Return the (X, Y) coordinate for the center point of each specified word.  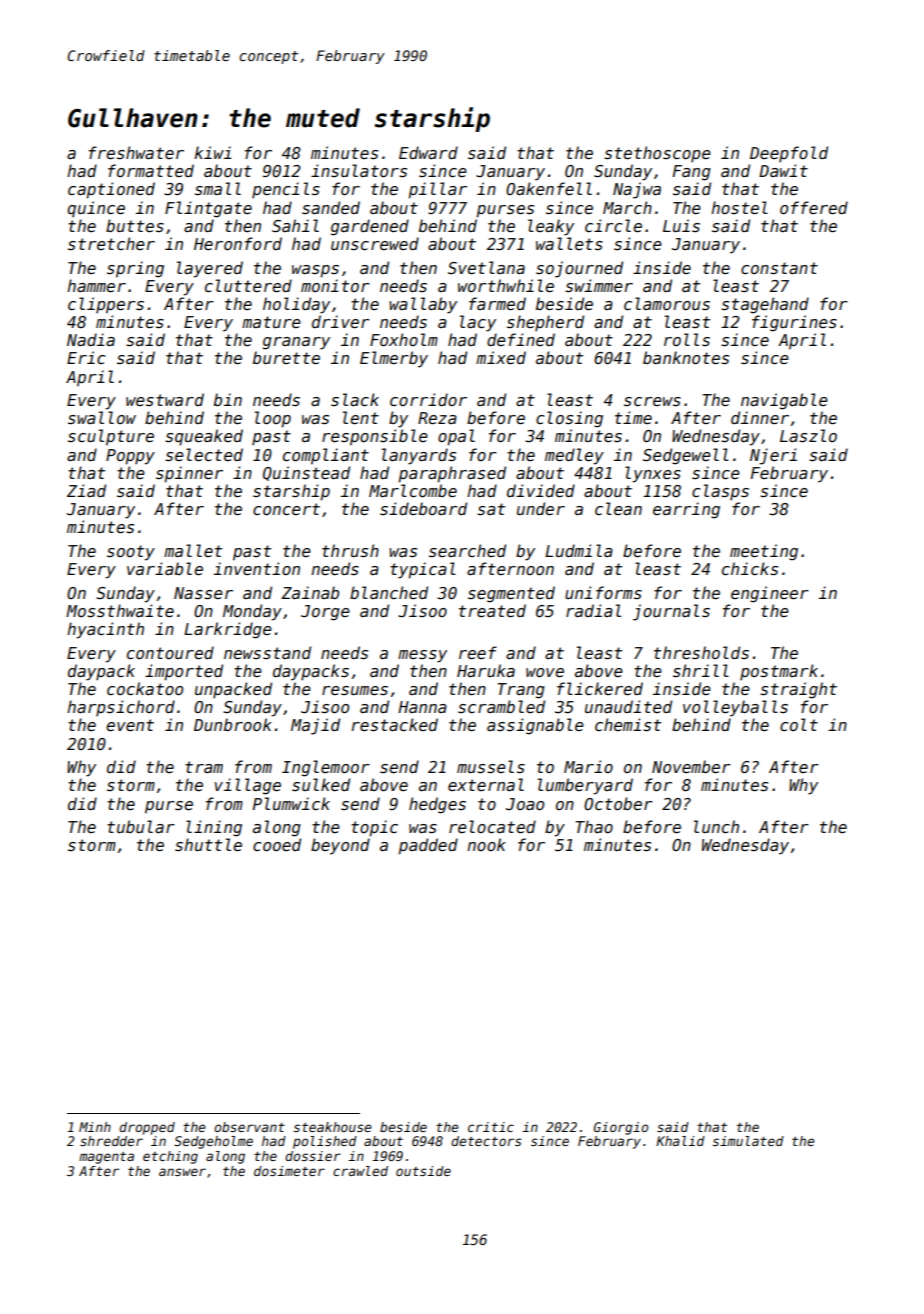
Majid (315, 726)
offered (814, 207)
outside (423, 1171)
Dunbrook (233, 724)
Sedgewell (686, 456)
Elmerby (394, 359)
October (618, 803)
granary (296, 343)
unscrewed (375, 244)
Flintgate (208, 209)
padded (428, 846)
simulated (748, 1141)
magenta (106, 1158)
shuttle (208, 844)
